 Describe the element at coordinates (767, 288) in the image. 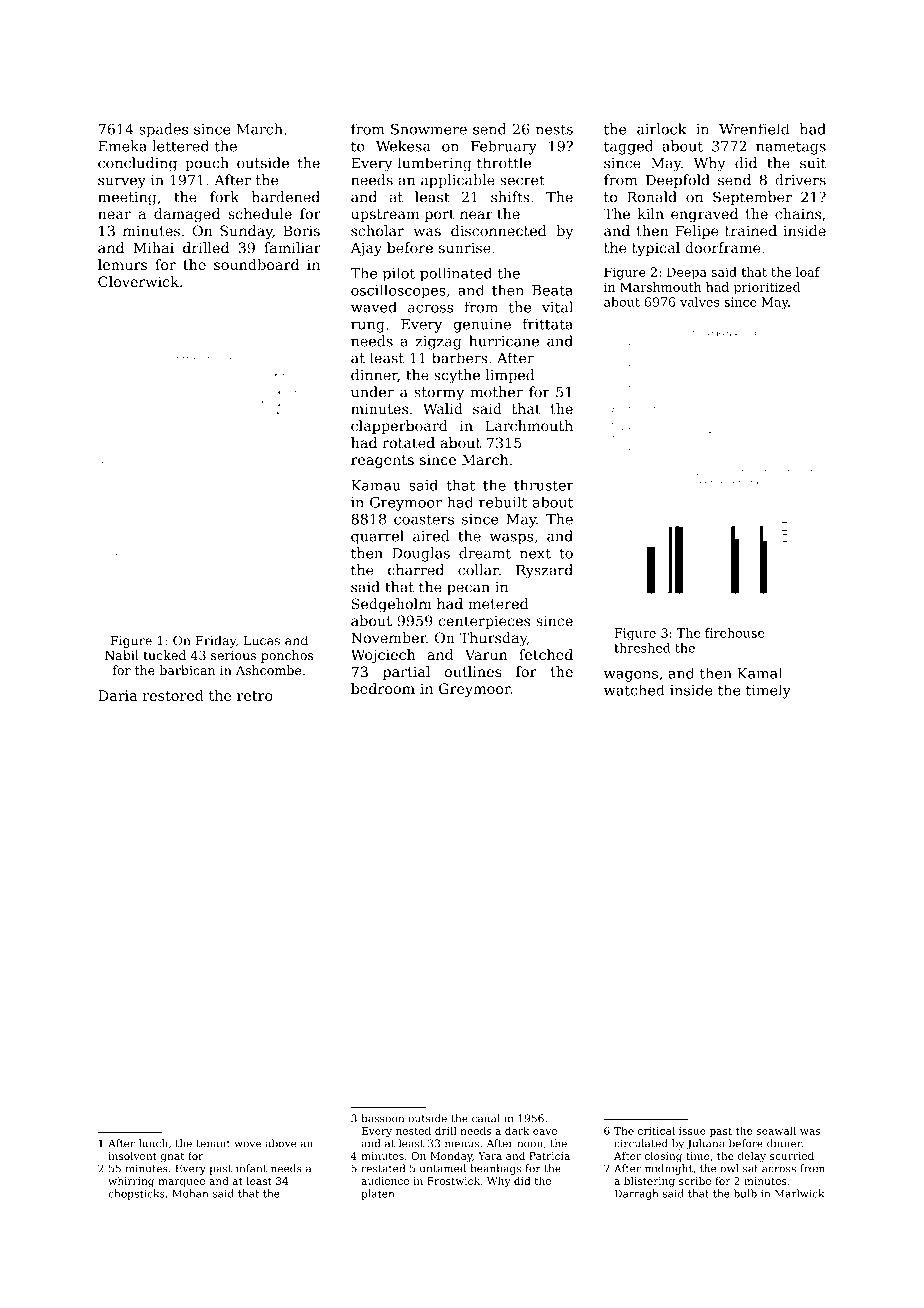

I see `prioritized` at that location.
